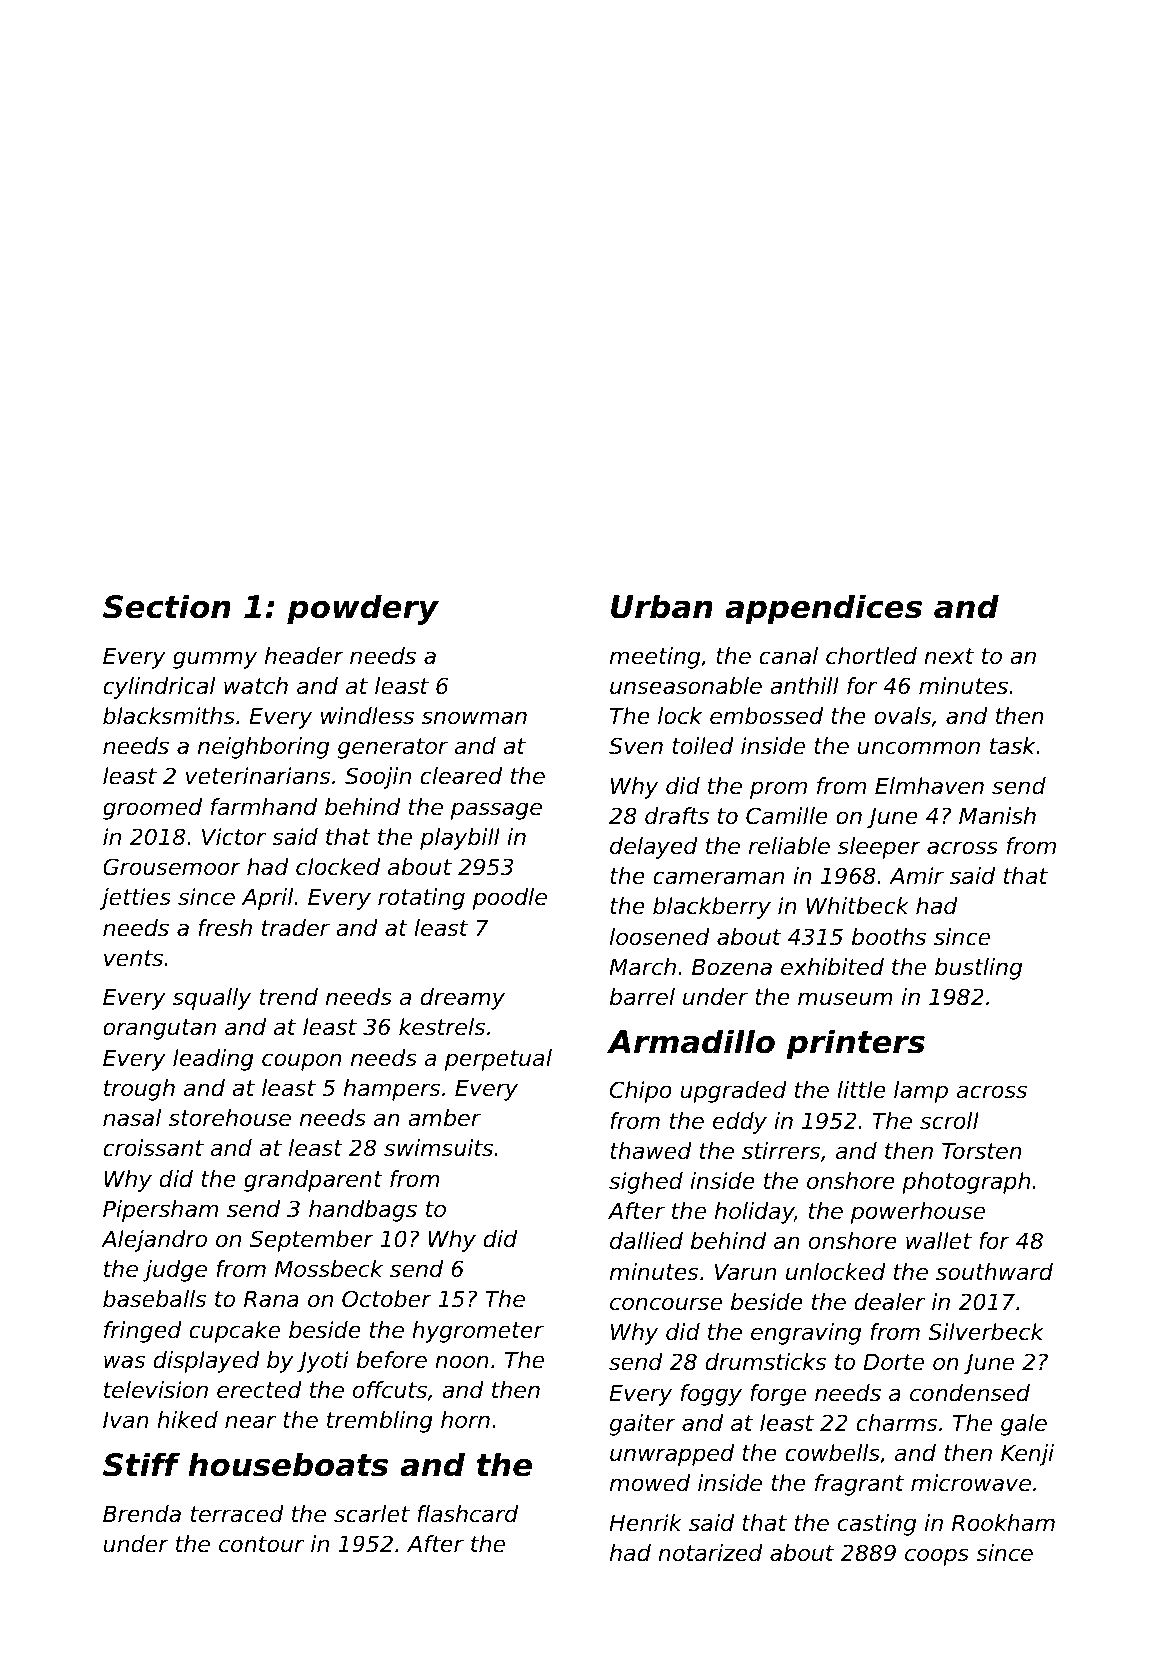 The height and width of the screenshot is (1654, 1165). Describe the element at coordinates (641, 1092) in the screenshot. I see `Chipo` at that location.
